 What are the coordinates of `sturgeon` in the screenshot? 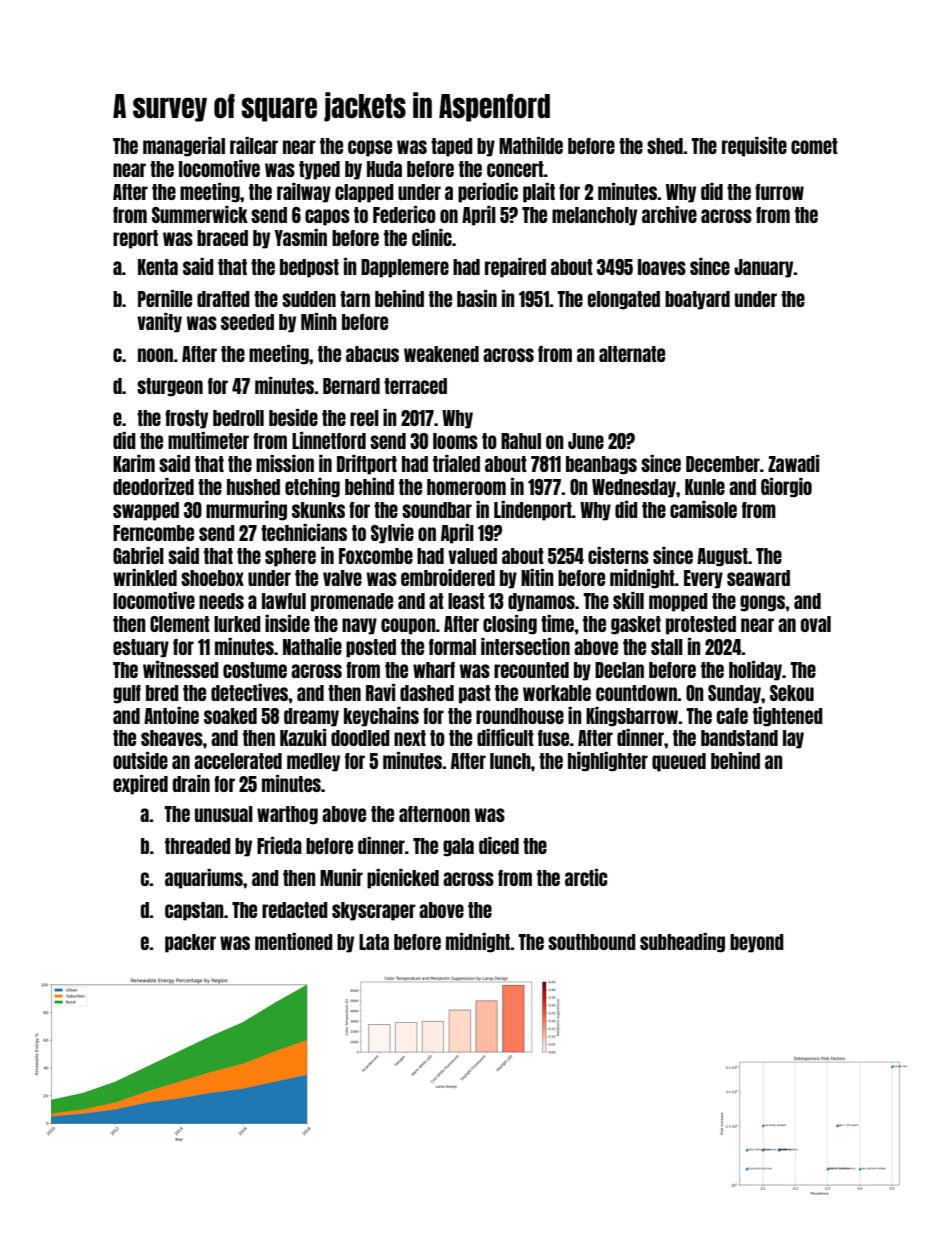 It's located at (170, 387).
